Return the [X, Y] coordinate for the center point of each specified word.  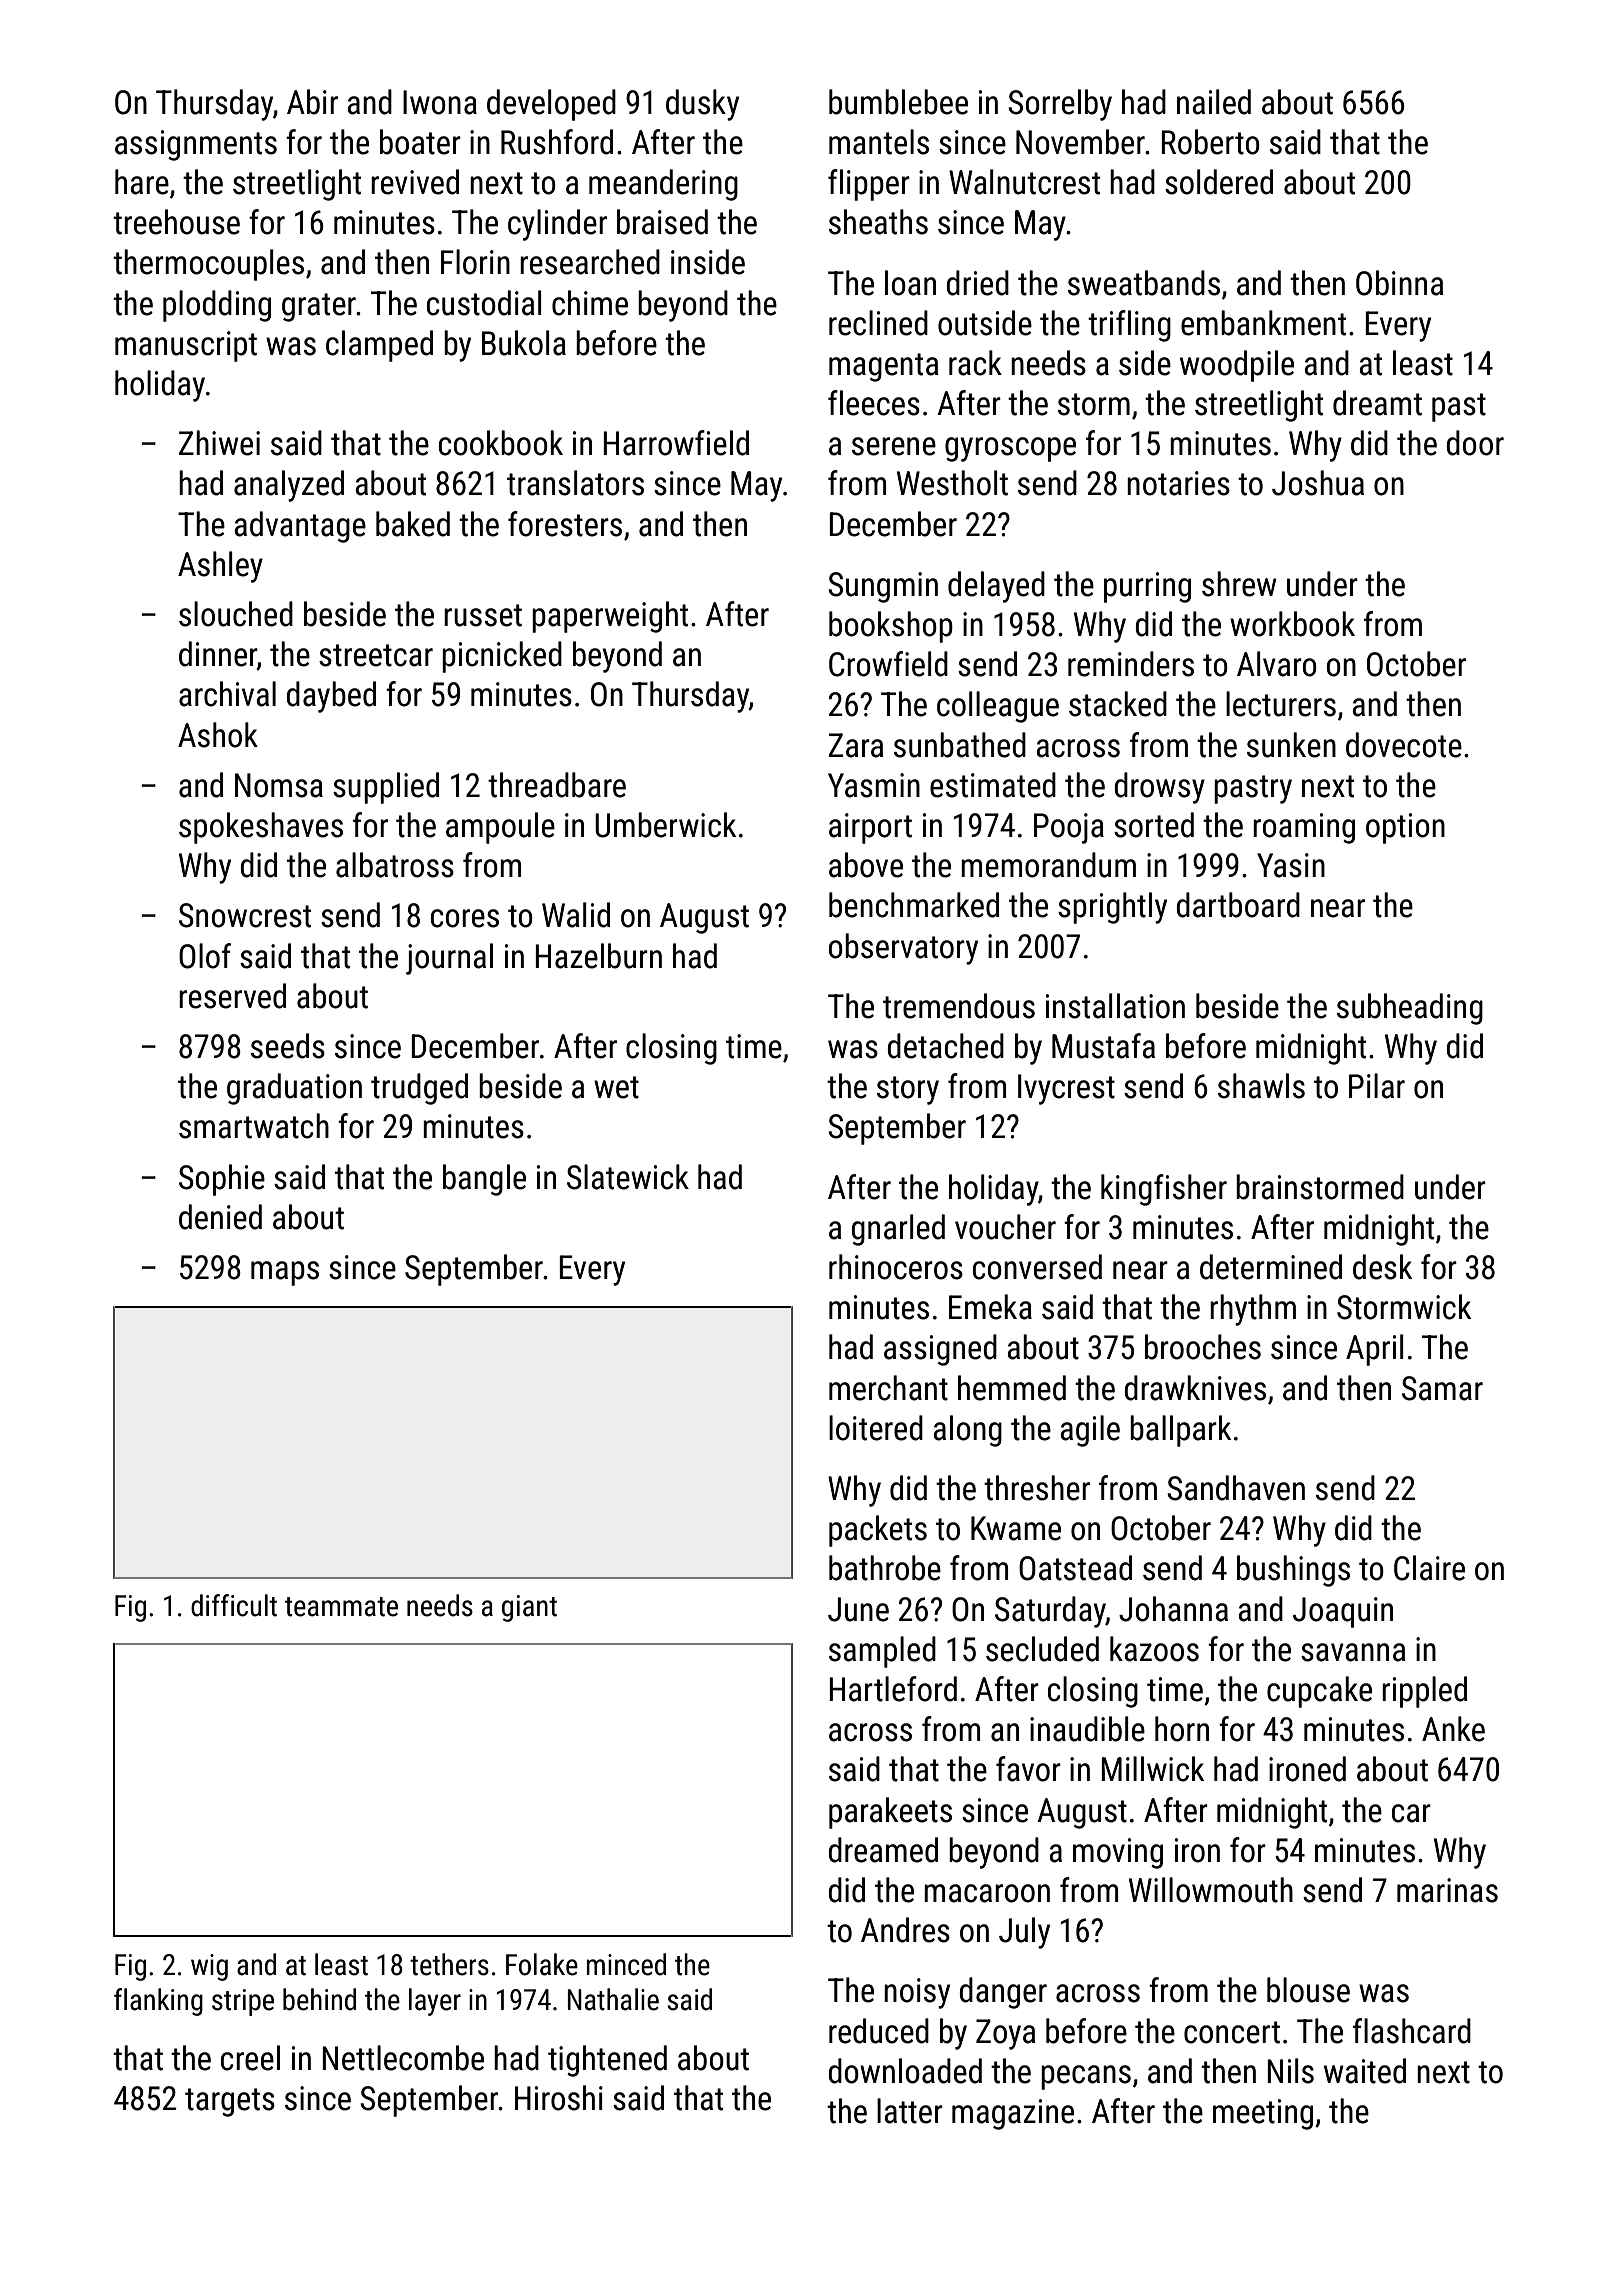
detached [945, 1046]
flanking [158, 2002]
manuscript [186, 346]
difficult [234, 1605]
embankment [1263, 323]
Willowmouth [1211, 1890]
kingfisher [1164, 1190]
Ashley [220, 567]
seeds [288, 1046]
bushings [1293, 1571]
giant [529, 1608]
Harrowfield [676, 443]
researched [590, 262]
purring [1147, 587]
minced [626, 1964]
